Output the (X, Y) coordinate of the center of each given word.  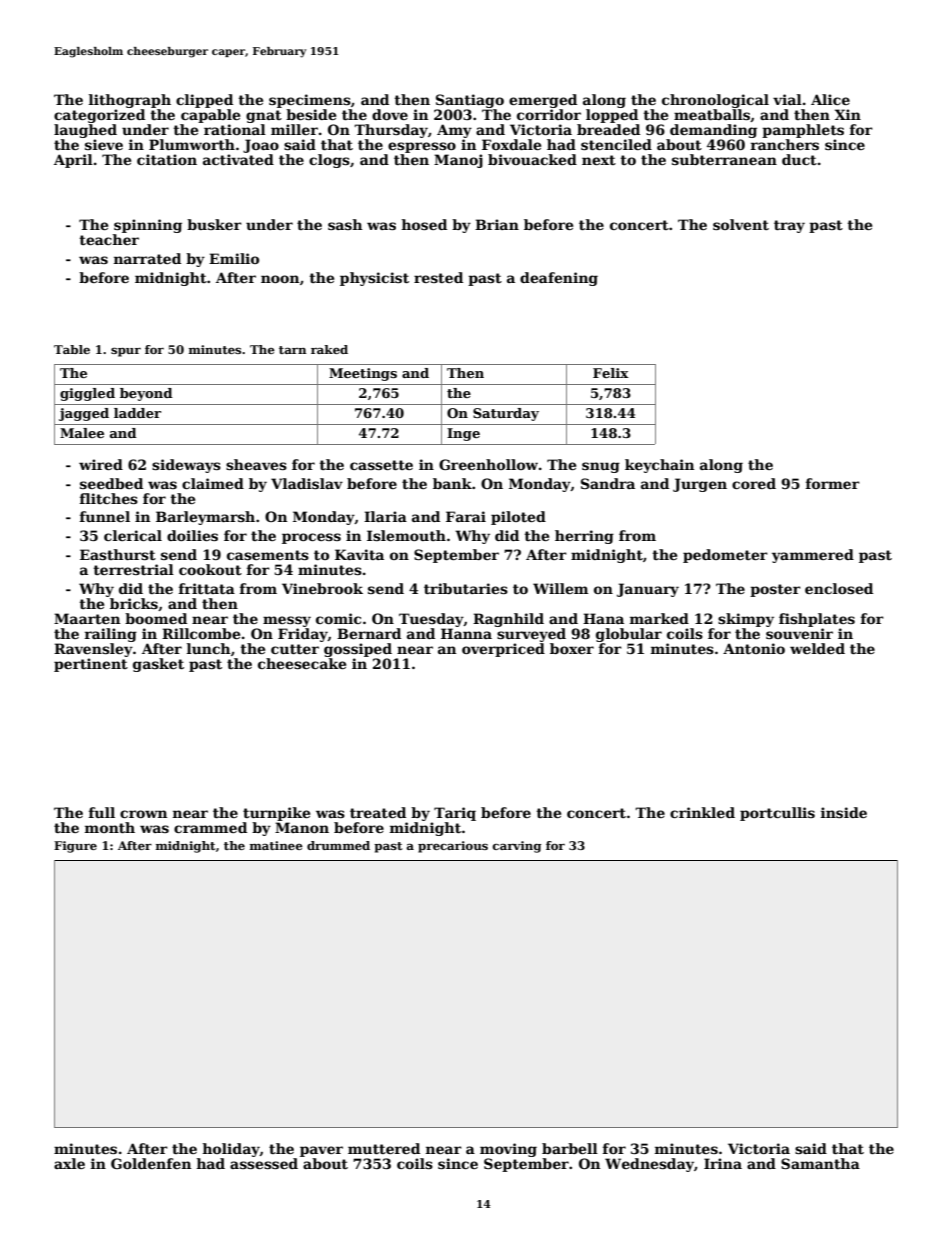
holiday (231, 1150)
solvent (741, 224)
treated (378, 812)
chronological (715, 101)
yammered (813, 556)
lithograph (130, 101)
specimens (310, 101)
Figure (75, 847)
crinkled (702, 812)
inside (844, 812)
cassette (381, 465)
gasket (158, 665)
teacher (109, 239)
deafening (559, 279)
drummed (338, 845)
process (311, 538)
